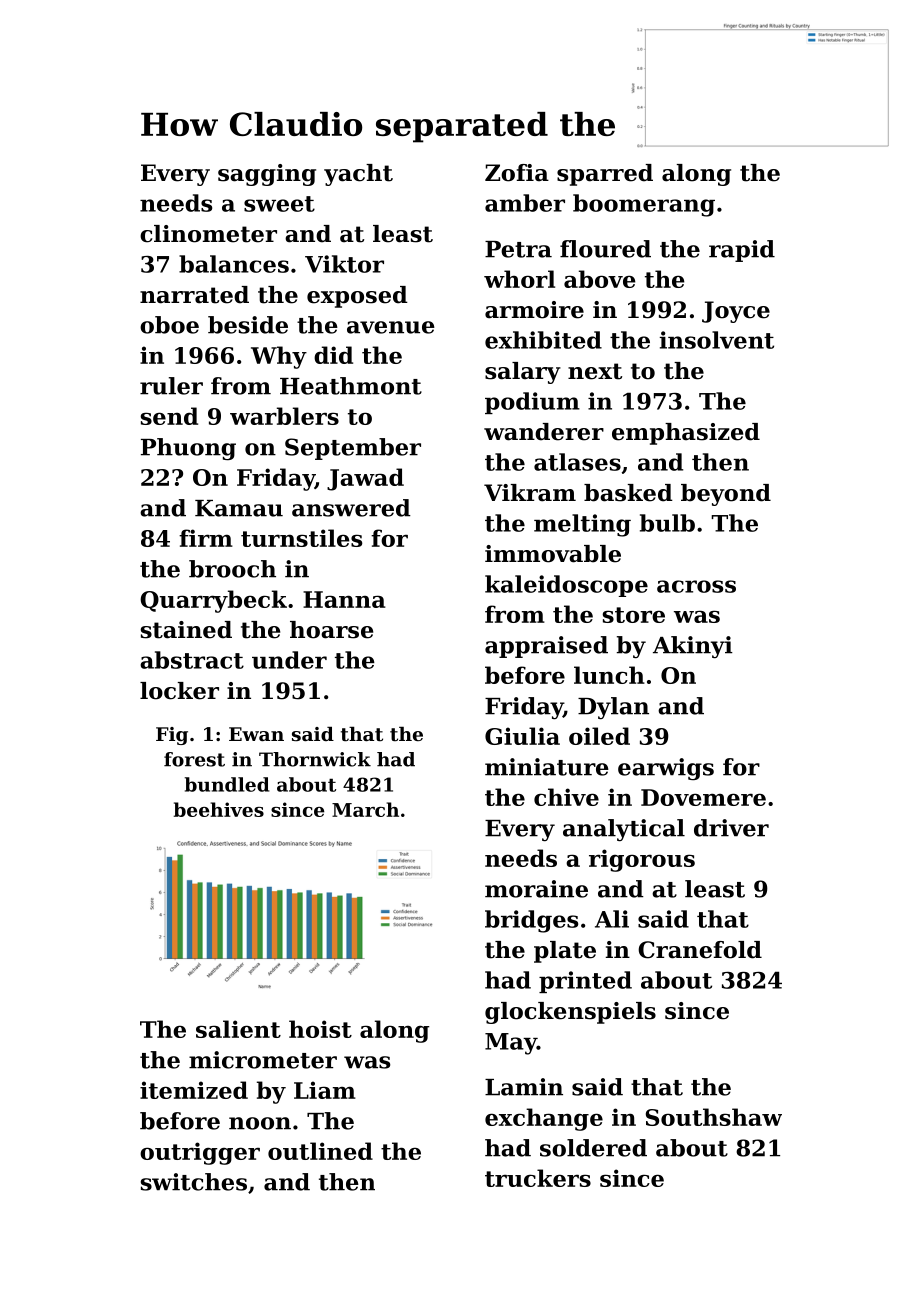 The image size is (924, 1311). What do you see at coordinates (742, 251) in the screenshot?
I see `rapid` at bounding box center [742, 251].
